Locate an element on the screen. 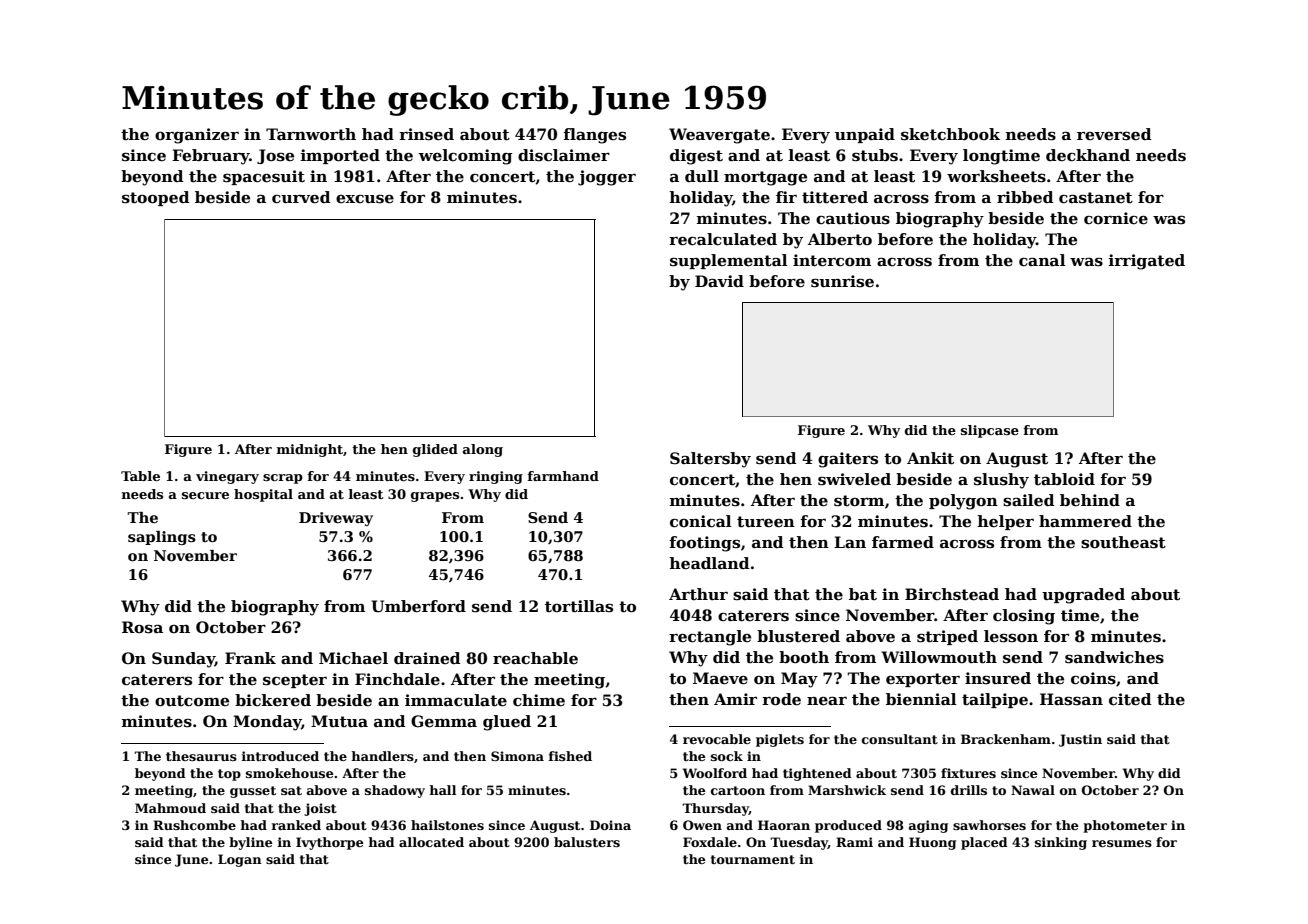 This screenshot has width=1308, height=924. Logan is located at coordinates (240, 860).
